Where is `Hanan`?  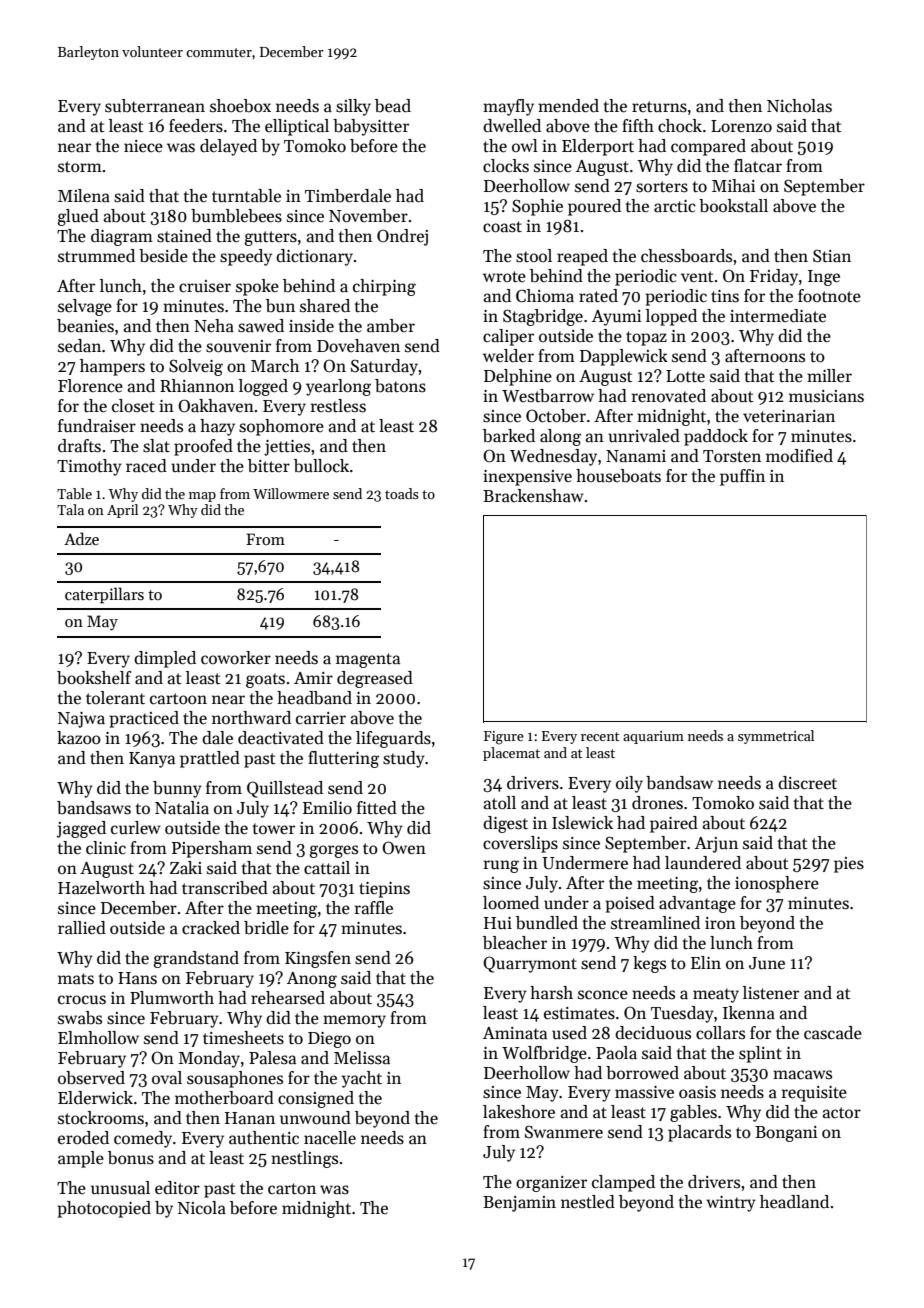 Hanan is located at coordinates (250, 1118).
